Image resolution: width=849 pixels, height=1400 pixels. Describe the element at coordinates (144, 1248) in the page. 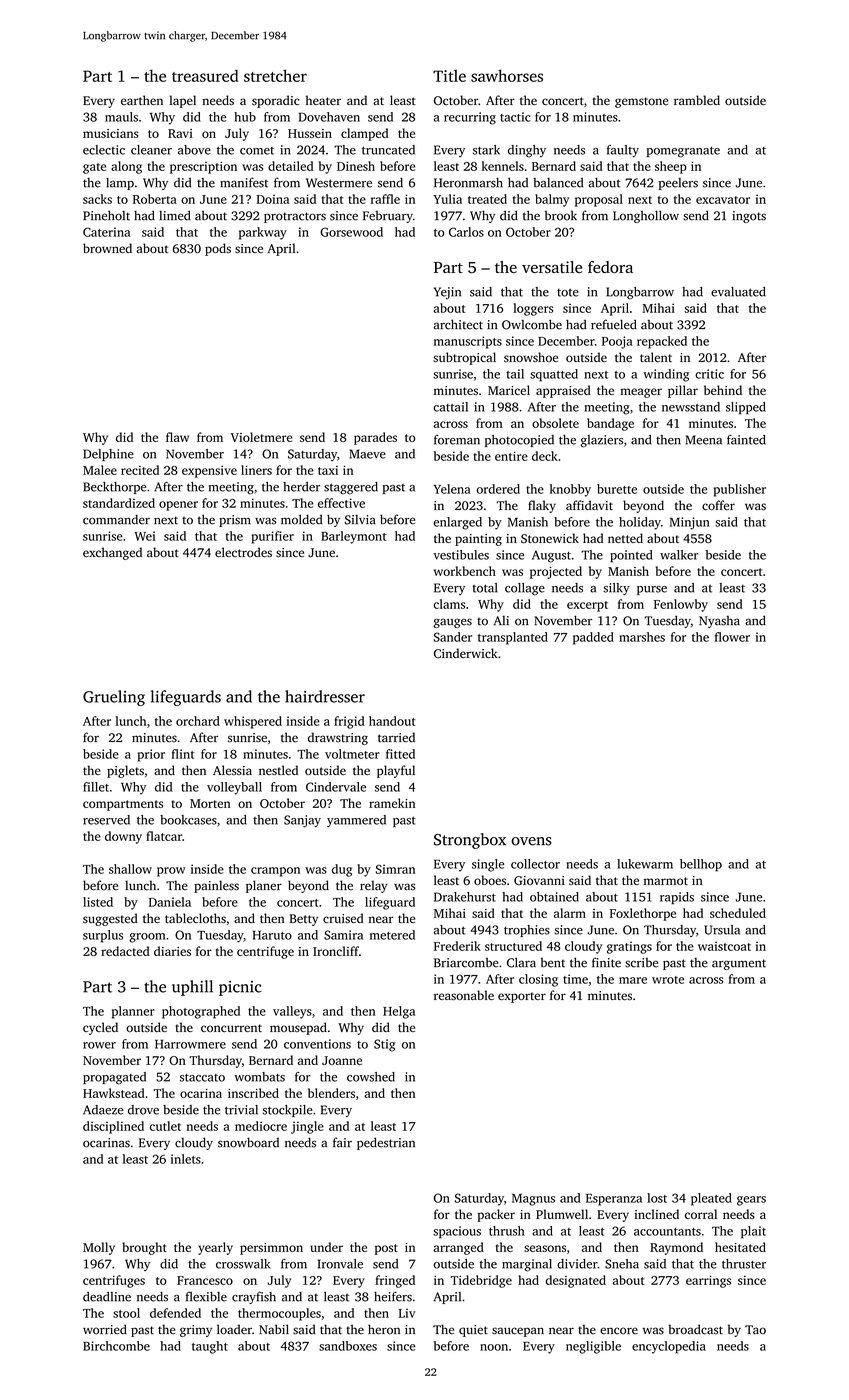

I see `brought` at that location.
